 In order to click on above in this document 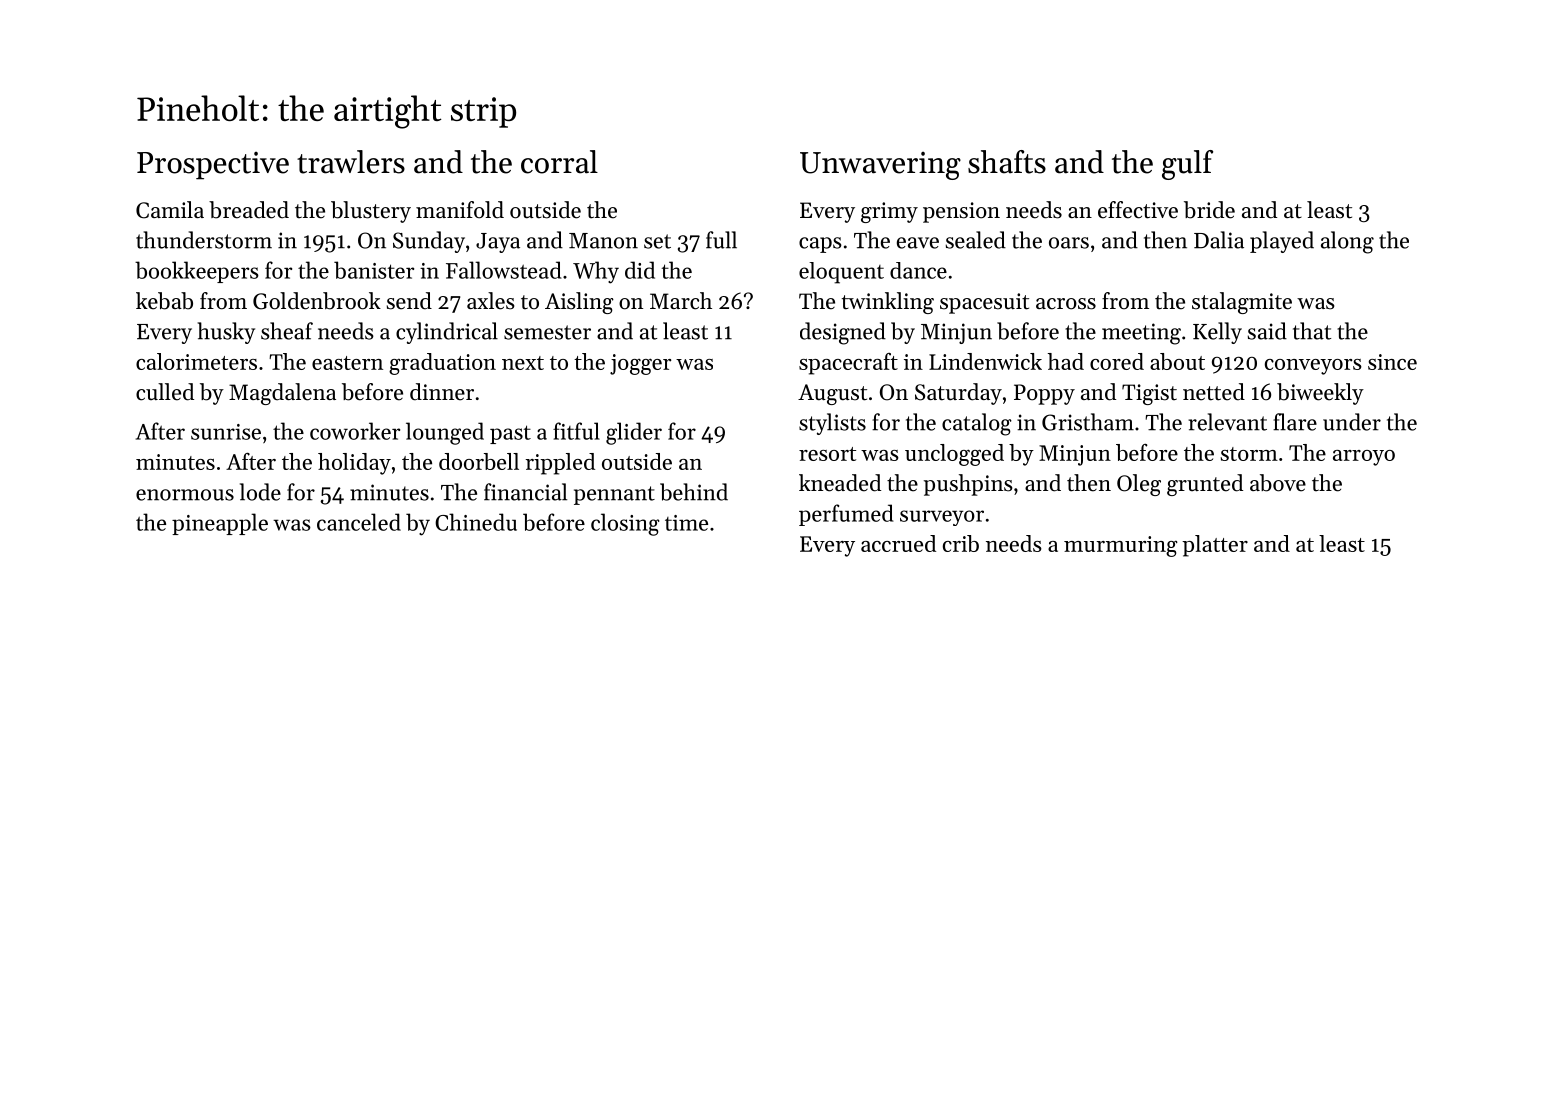, I will do `click(1278, 483)`.
